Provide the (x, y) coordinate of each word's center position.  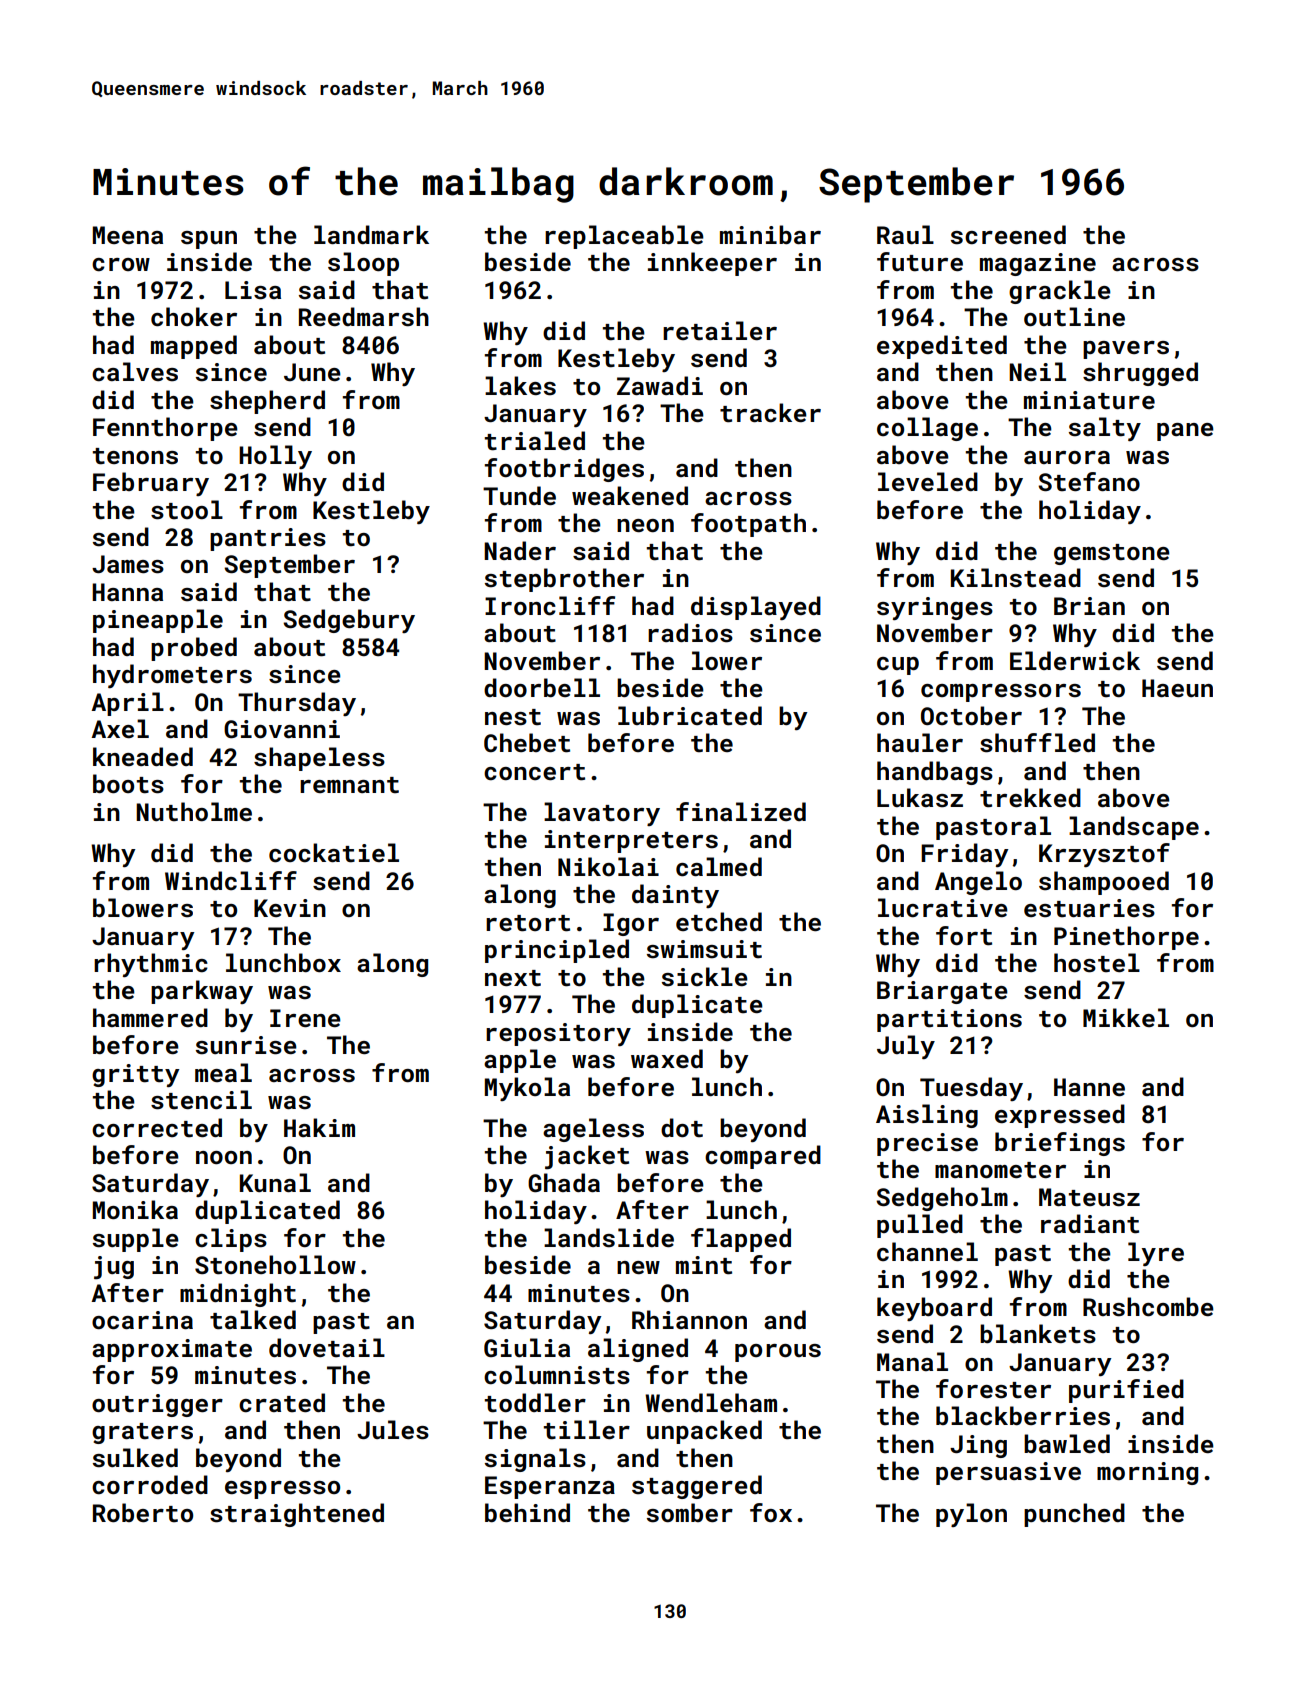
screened (1008, 235)
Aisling (927, 1116)
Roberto (143, 1512)
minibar (770, 234)
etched (719, 922)
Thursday (297, 704)
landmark (371, 234)
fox (771, 1512)
